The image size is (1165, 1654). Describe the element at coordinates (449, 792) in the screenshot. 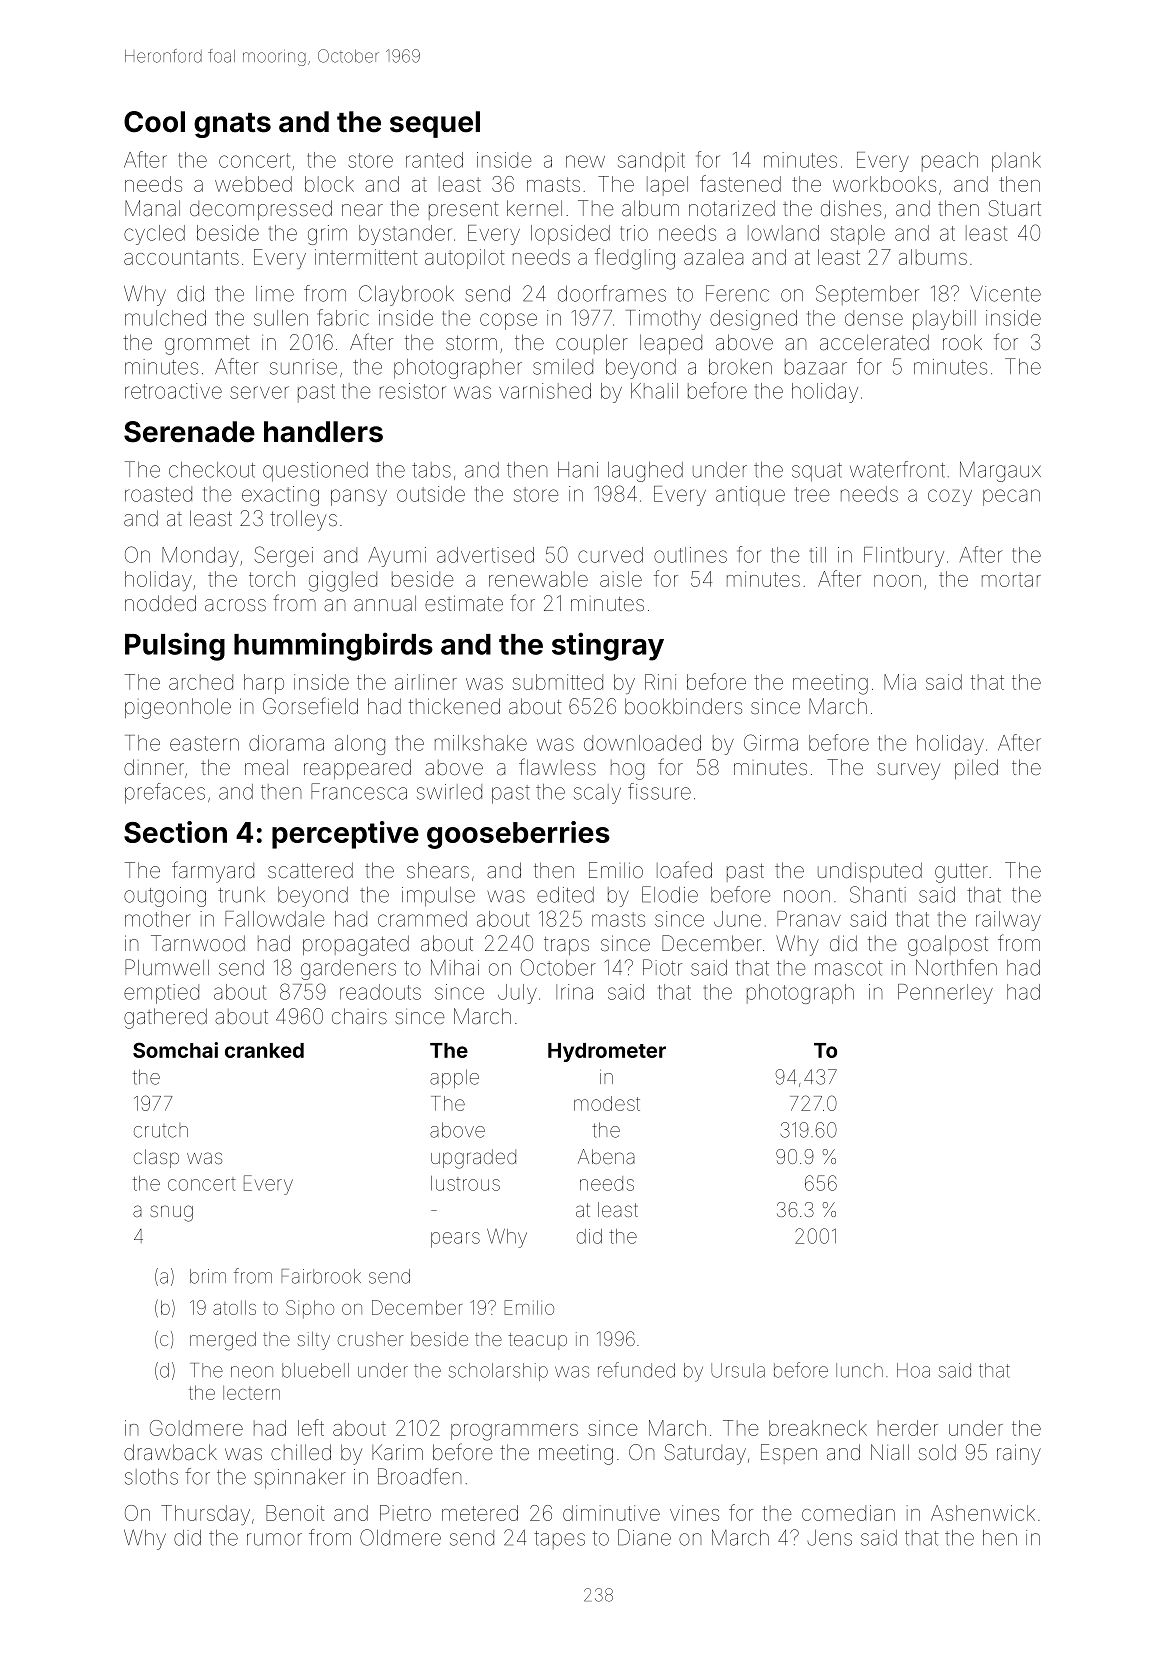

I see `swirled` at that location.
